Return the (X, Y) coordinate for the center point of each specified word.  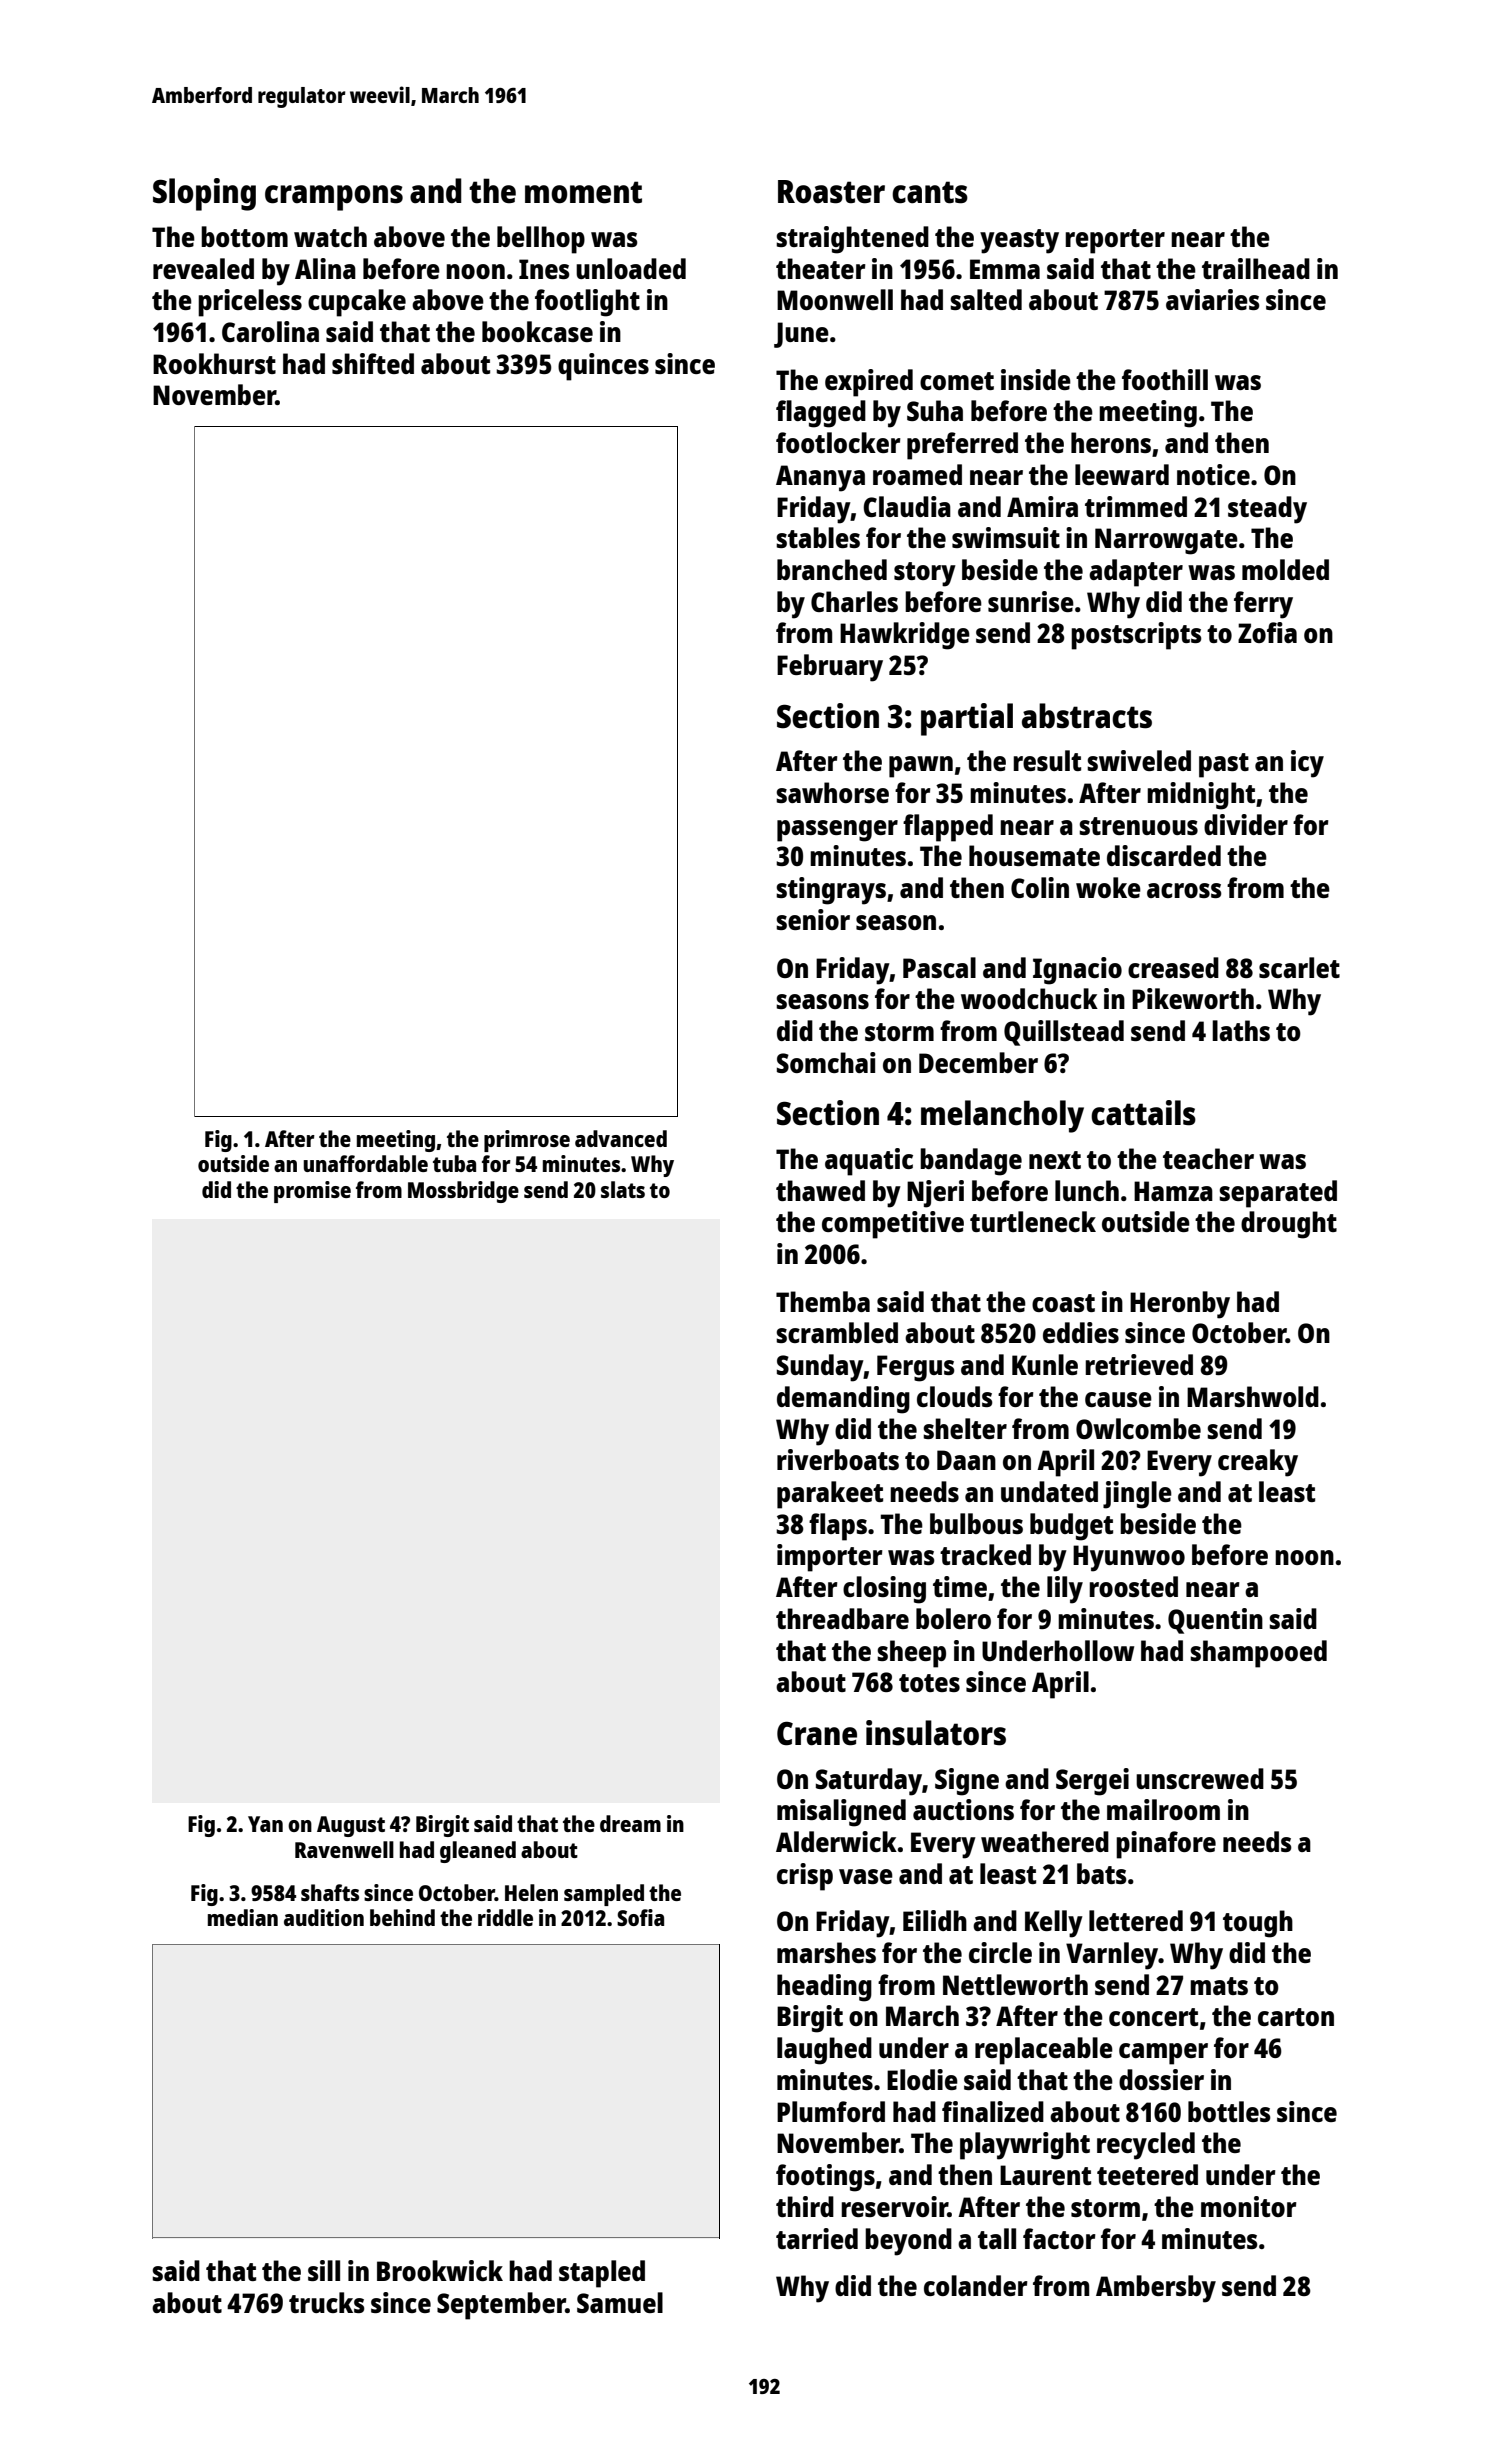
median (243, 1917)
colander (975, 2285)
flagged (821, 414)
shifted (373, 363)
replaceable (1044, 2051)
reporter (1115, 241)
